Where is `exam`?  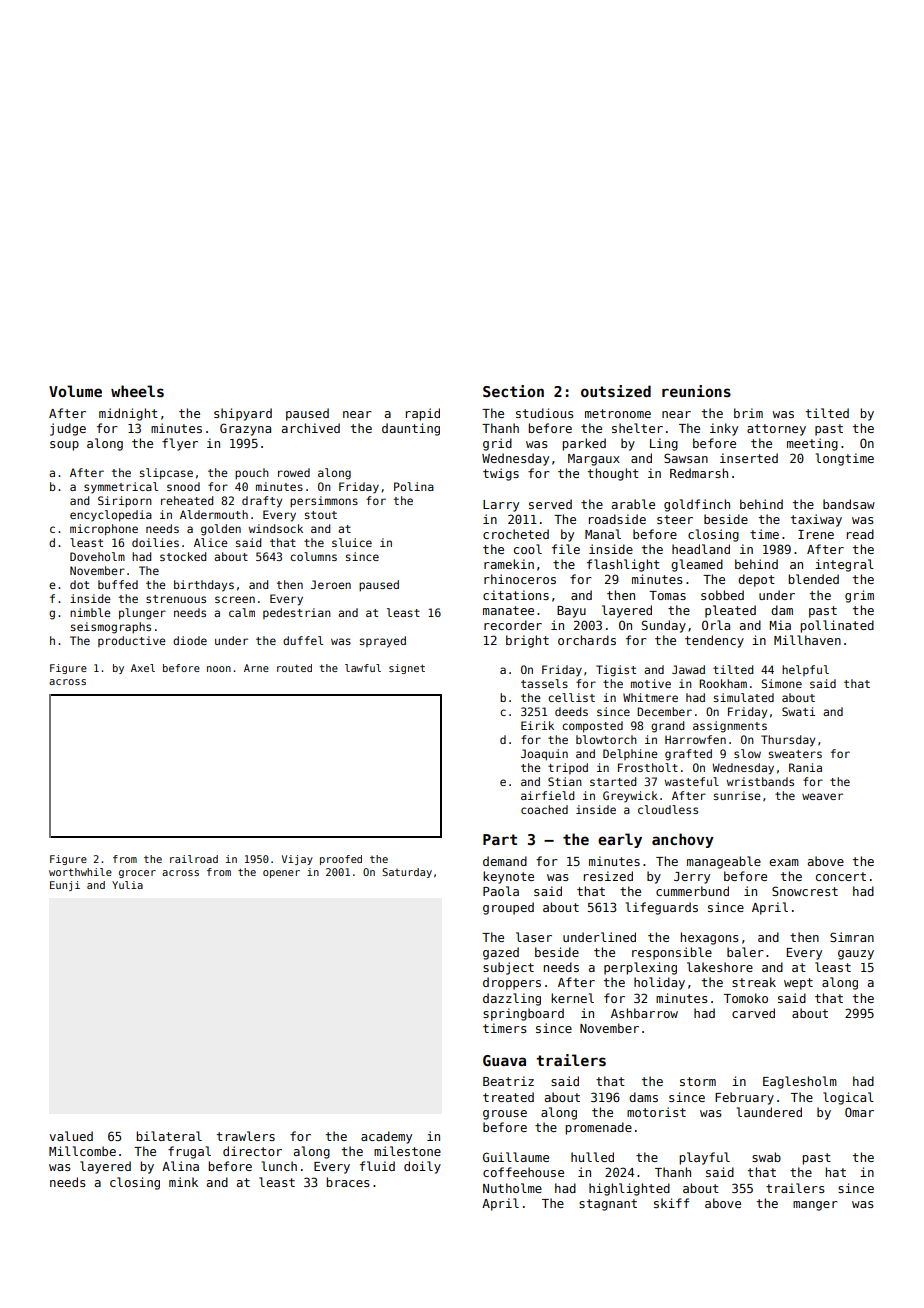 exam is located at coordinates (784, 862).
